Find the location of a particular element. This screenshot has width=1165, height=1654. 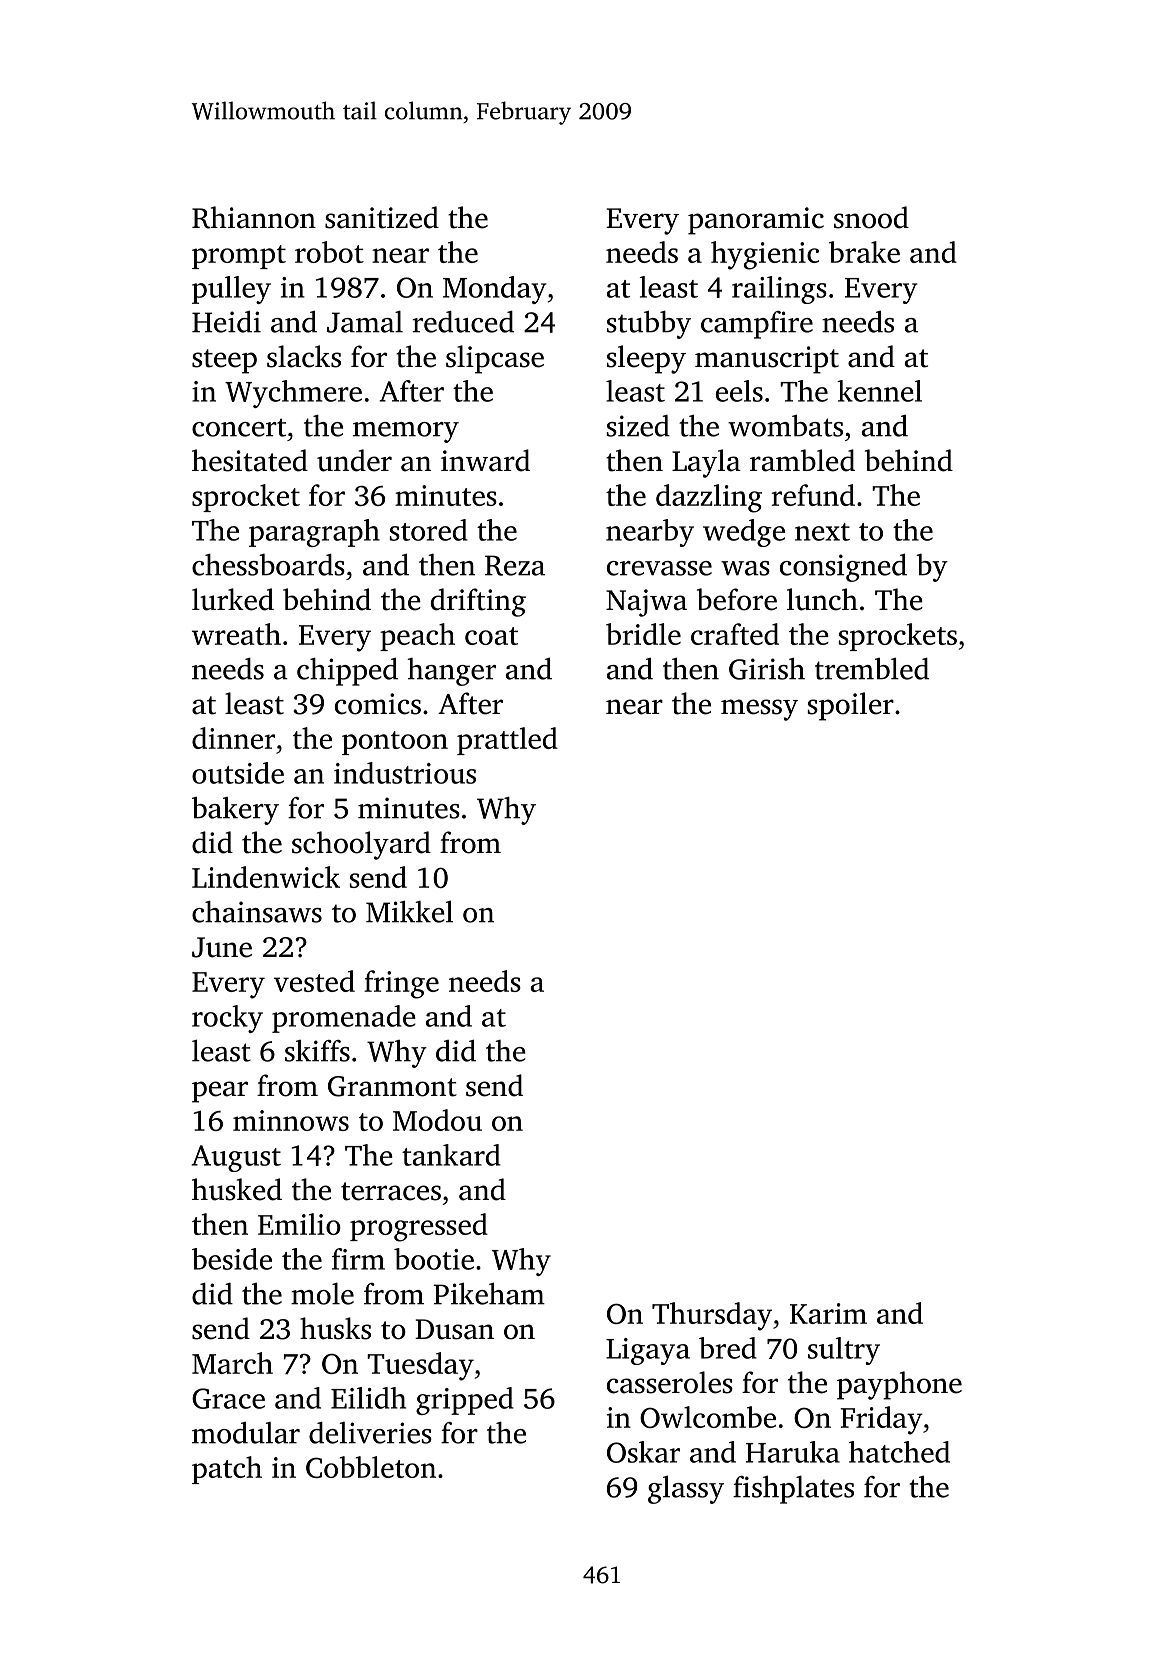

glassy is located at coordinates (686, 1490).
